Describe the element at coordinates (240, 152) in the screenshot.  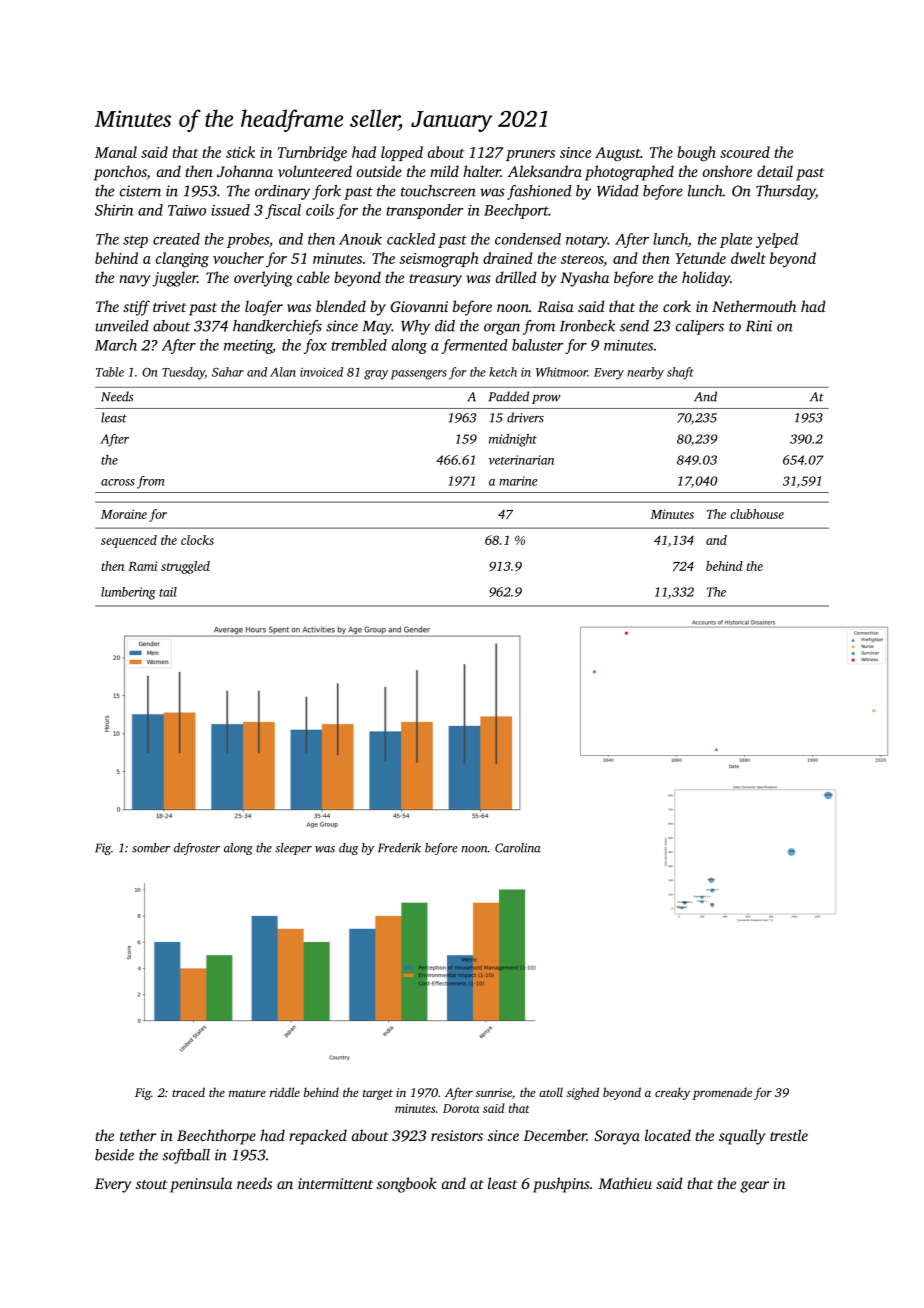
I see `stick` at that location.
